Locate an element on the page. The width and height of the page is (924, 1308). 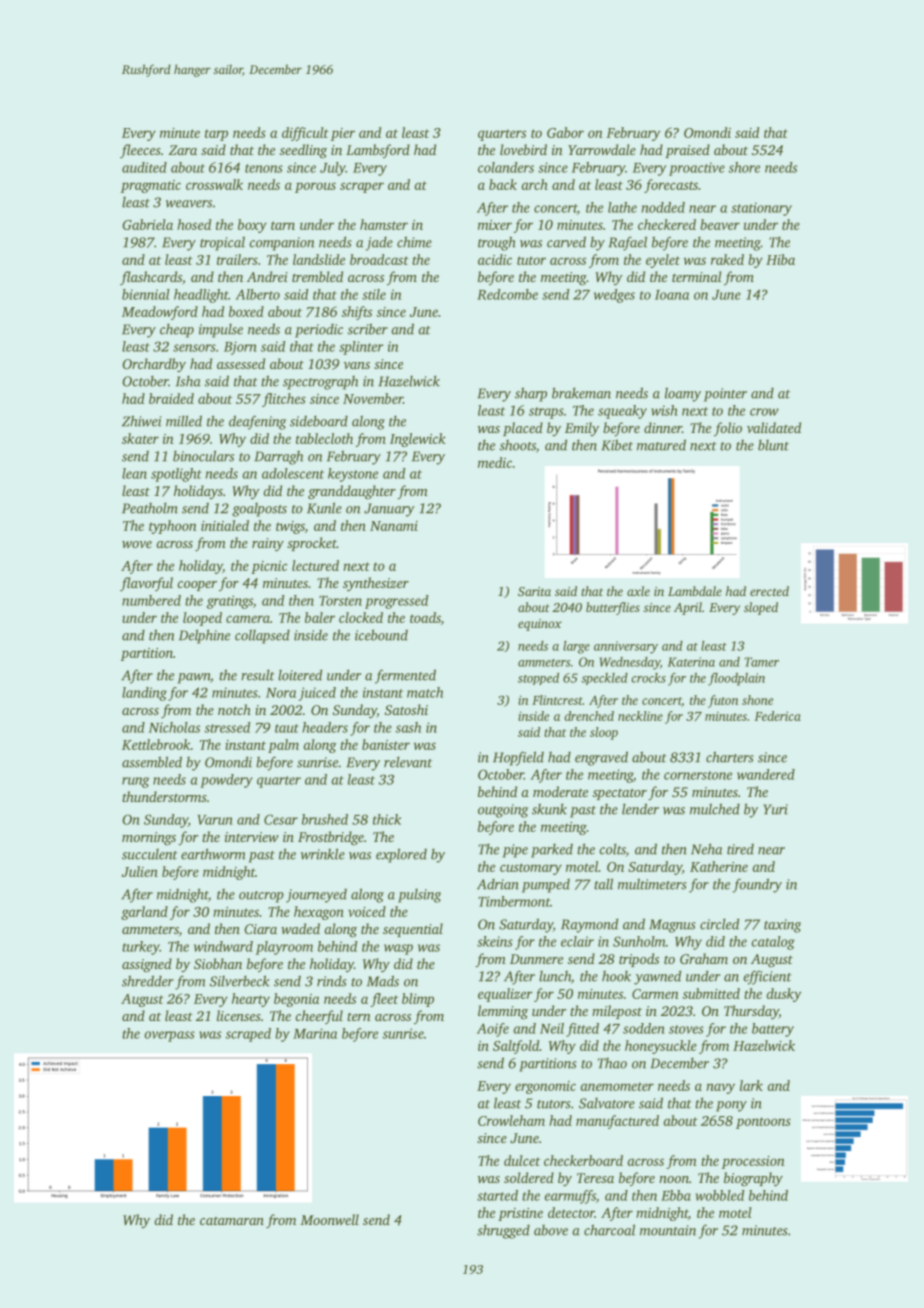
wedges is located at coordinates (614, 296).
